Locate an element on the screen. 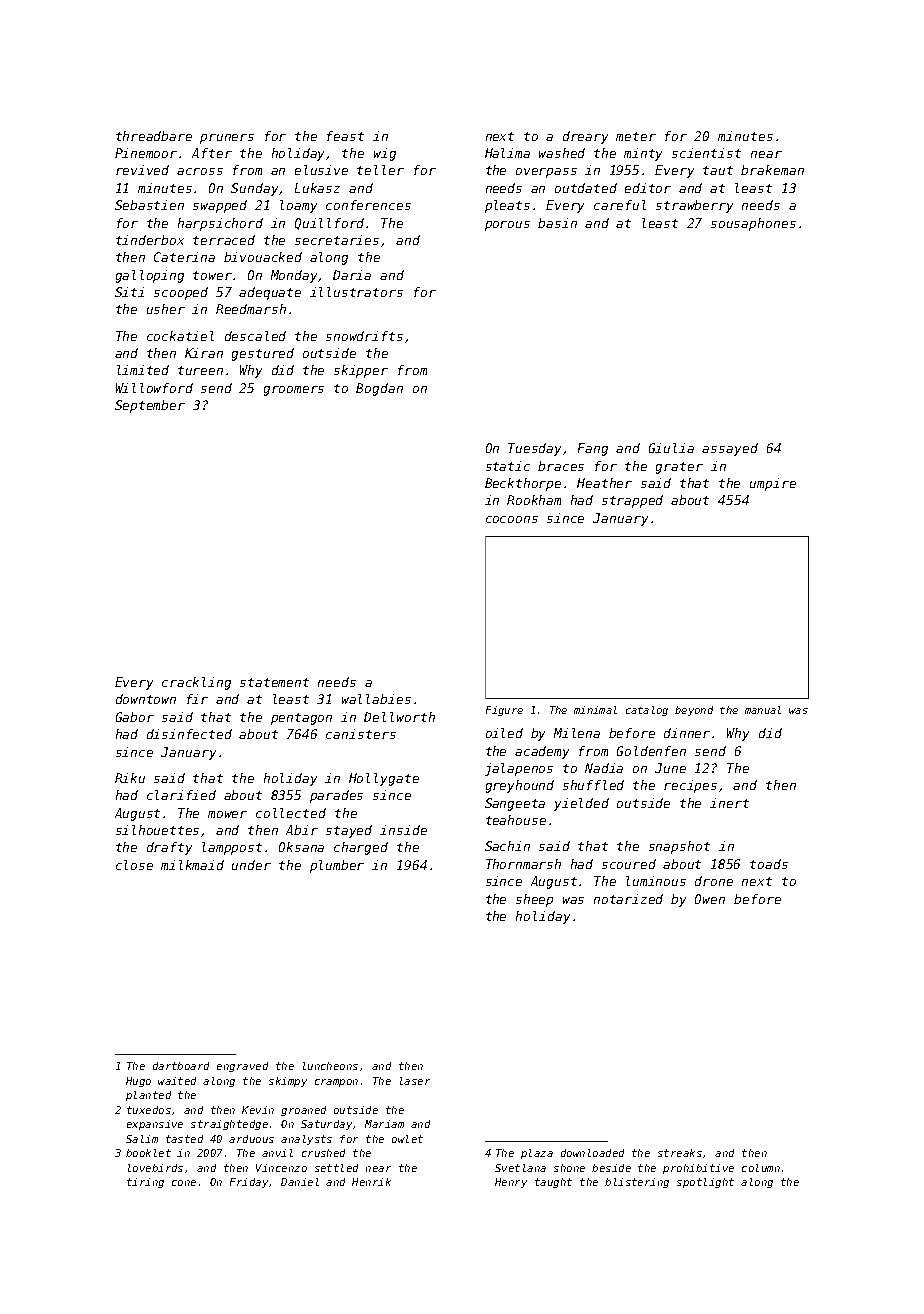  plaza is located at coordinates (537, 1154).
